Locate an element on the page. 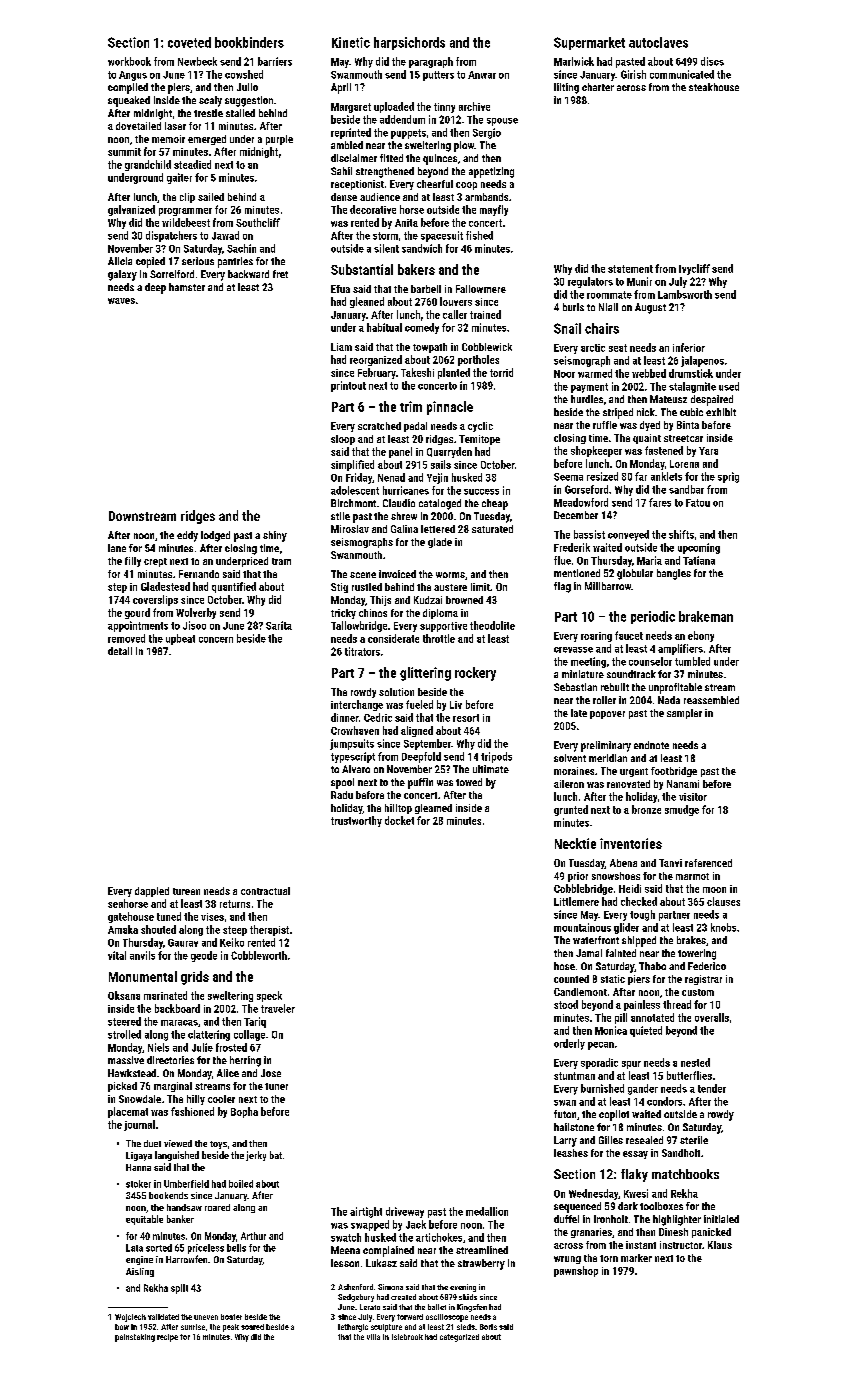 This document has height=1400, width=849. discs is located at coordinates (712, 61).
